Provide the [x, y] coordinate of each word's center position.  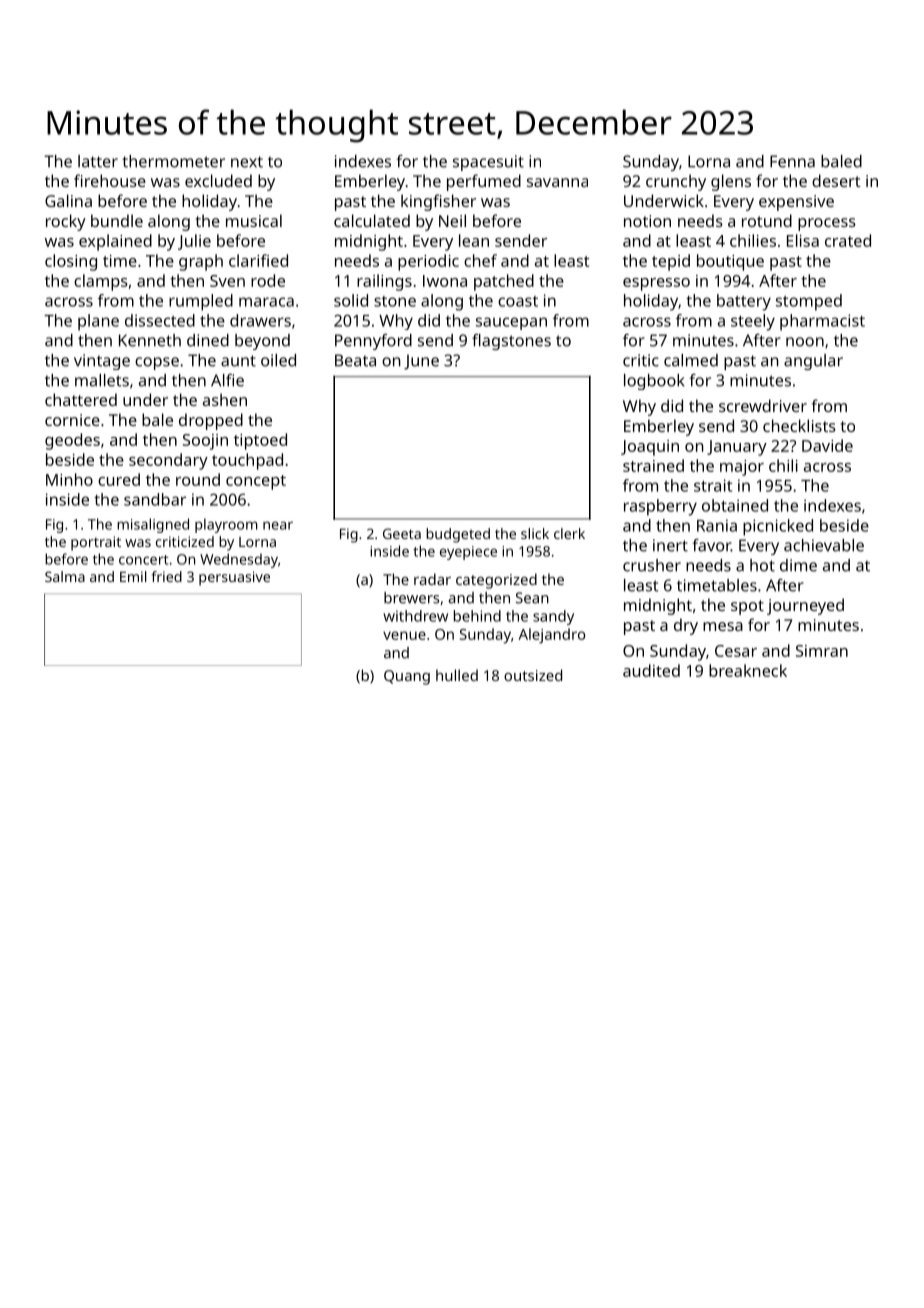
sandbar [155, 499]
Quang [407, 677]
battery [744, 302]
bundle [117, 220]
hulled [457, 675]
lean [474, 240]
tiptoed [260, 441]
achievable [824, 545]
